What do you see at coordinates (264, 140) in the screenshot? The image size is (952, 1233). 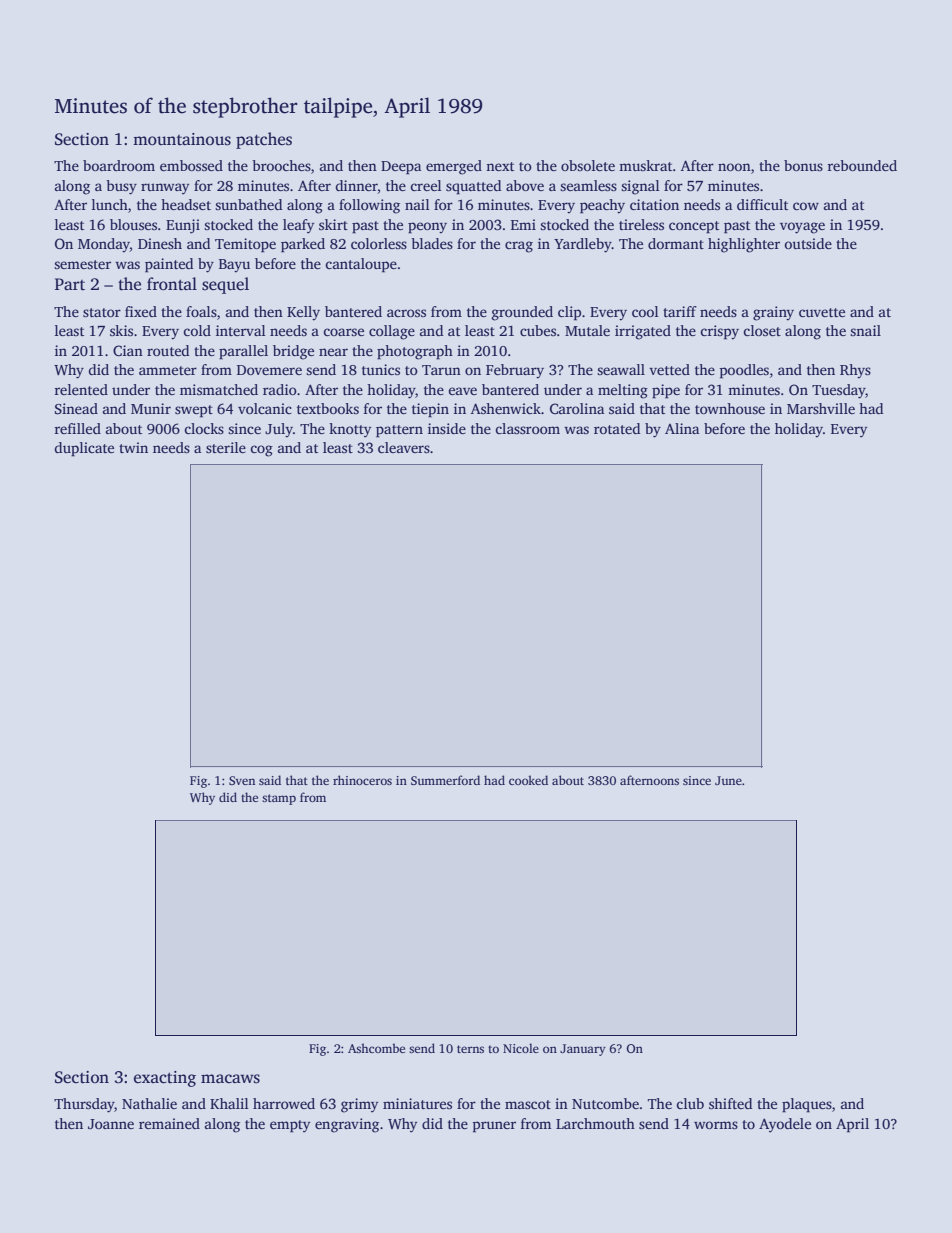 I see `patches` at bounding box center [264, 140].
